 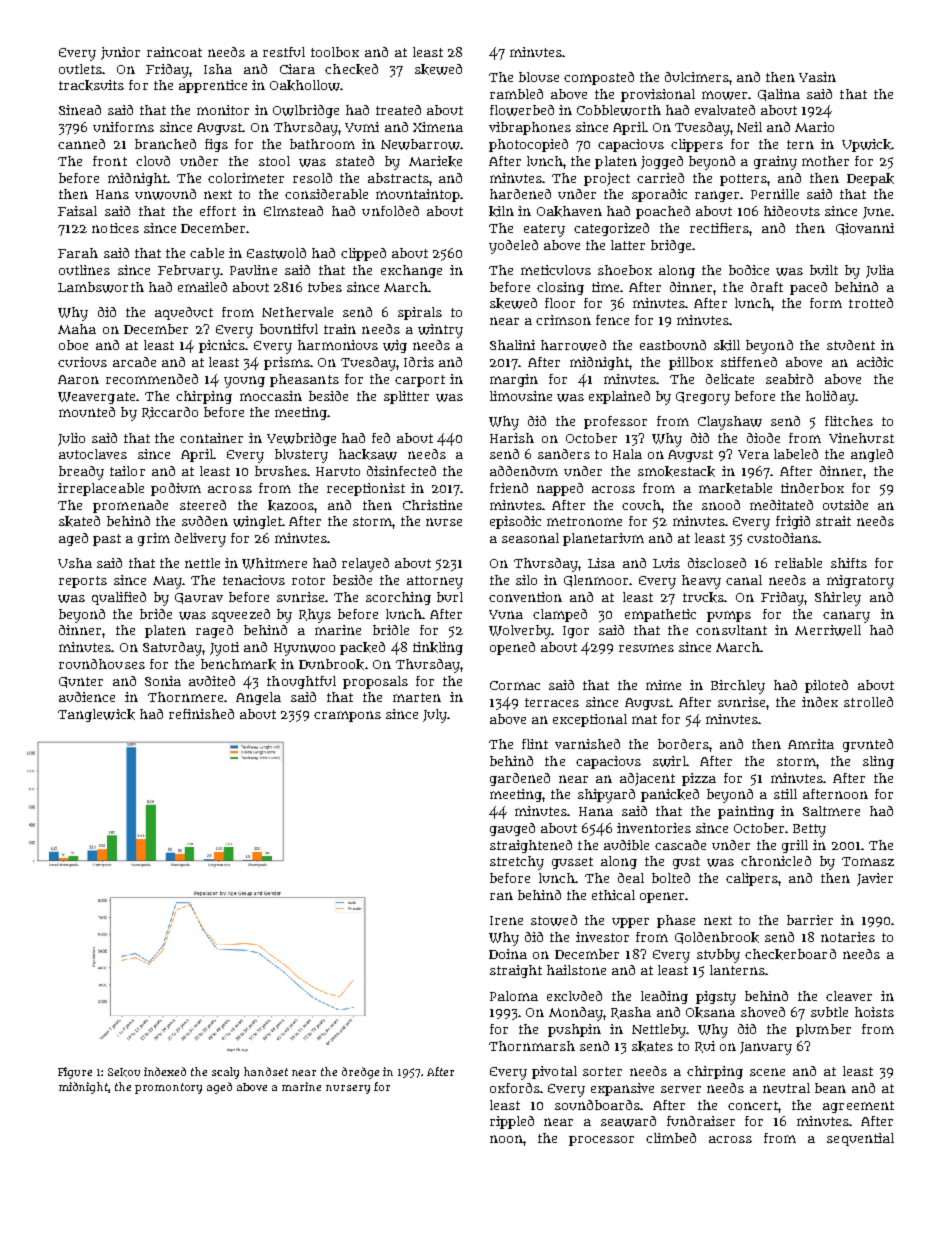 What do you see at coordinates (662, 897) in the screenshot?
I see `opener` at bounding box center [662, 897].
